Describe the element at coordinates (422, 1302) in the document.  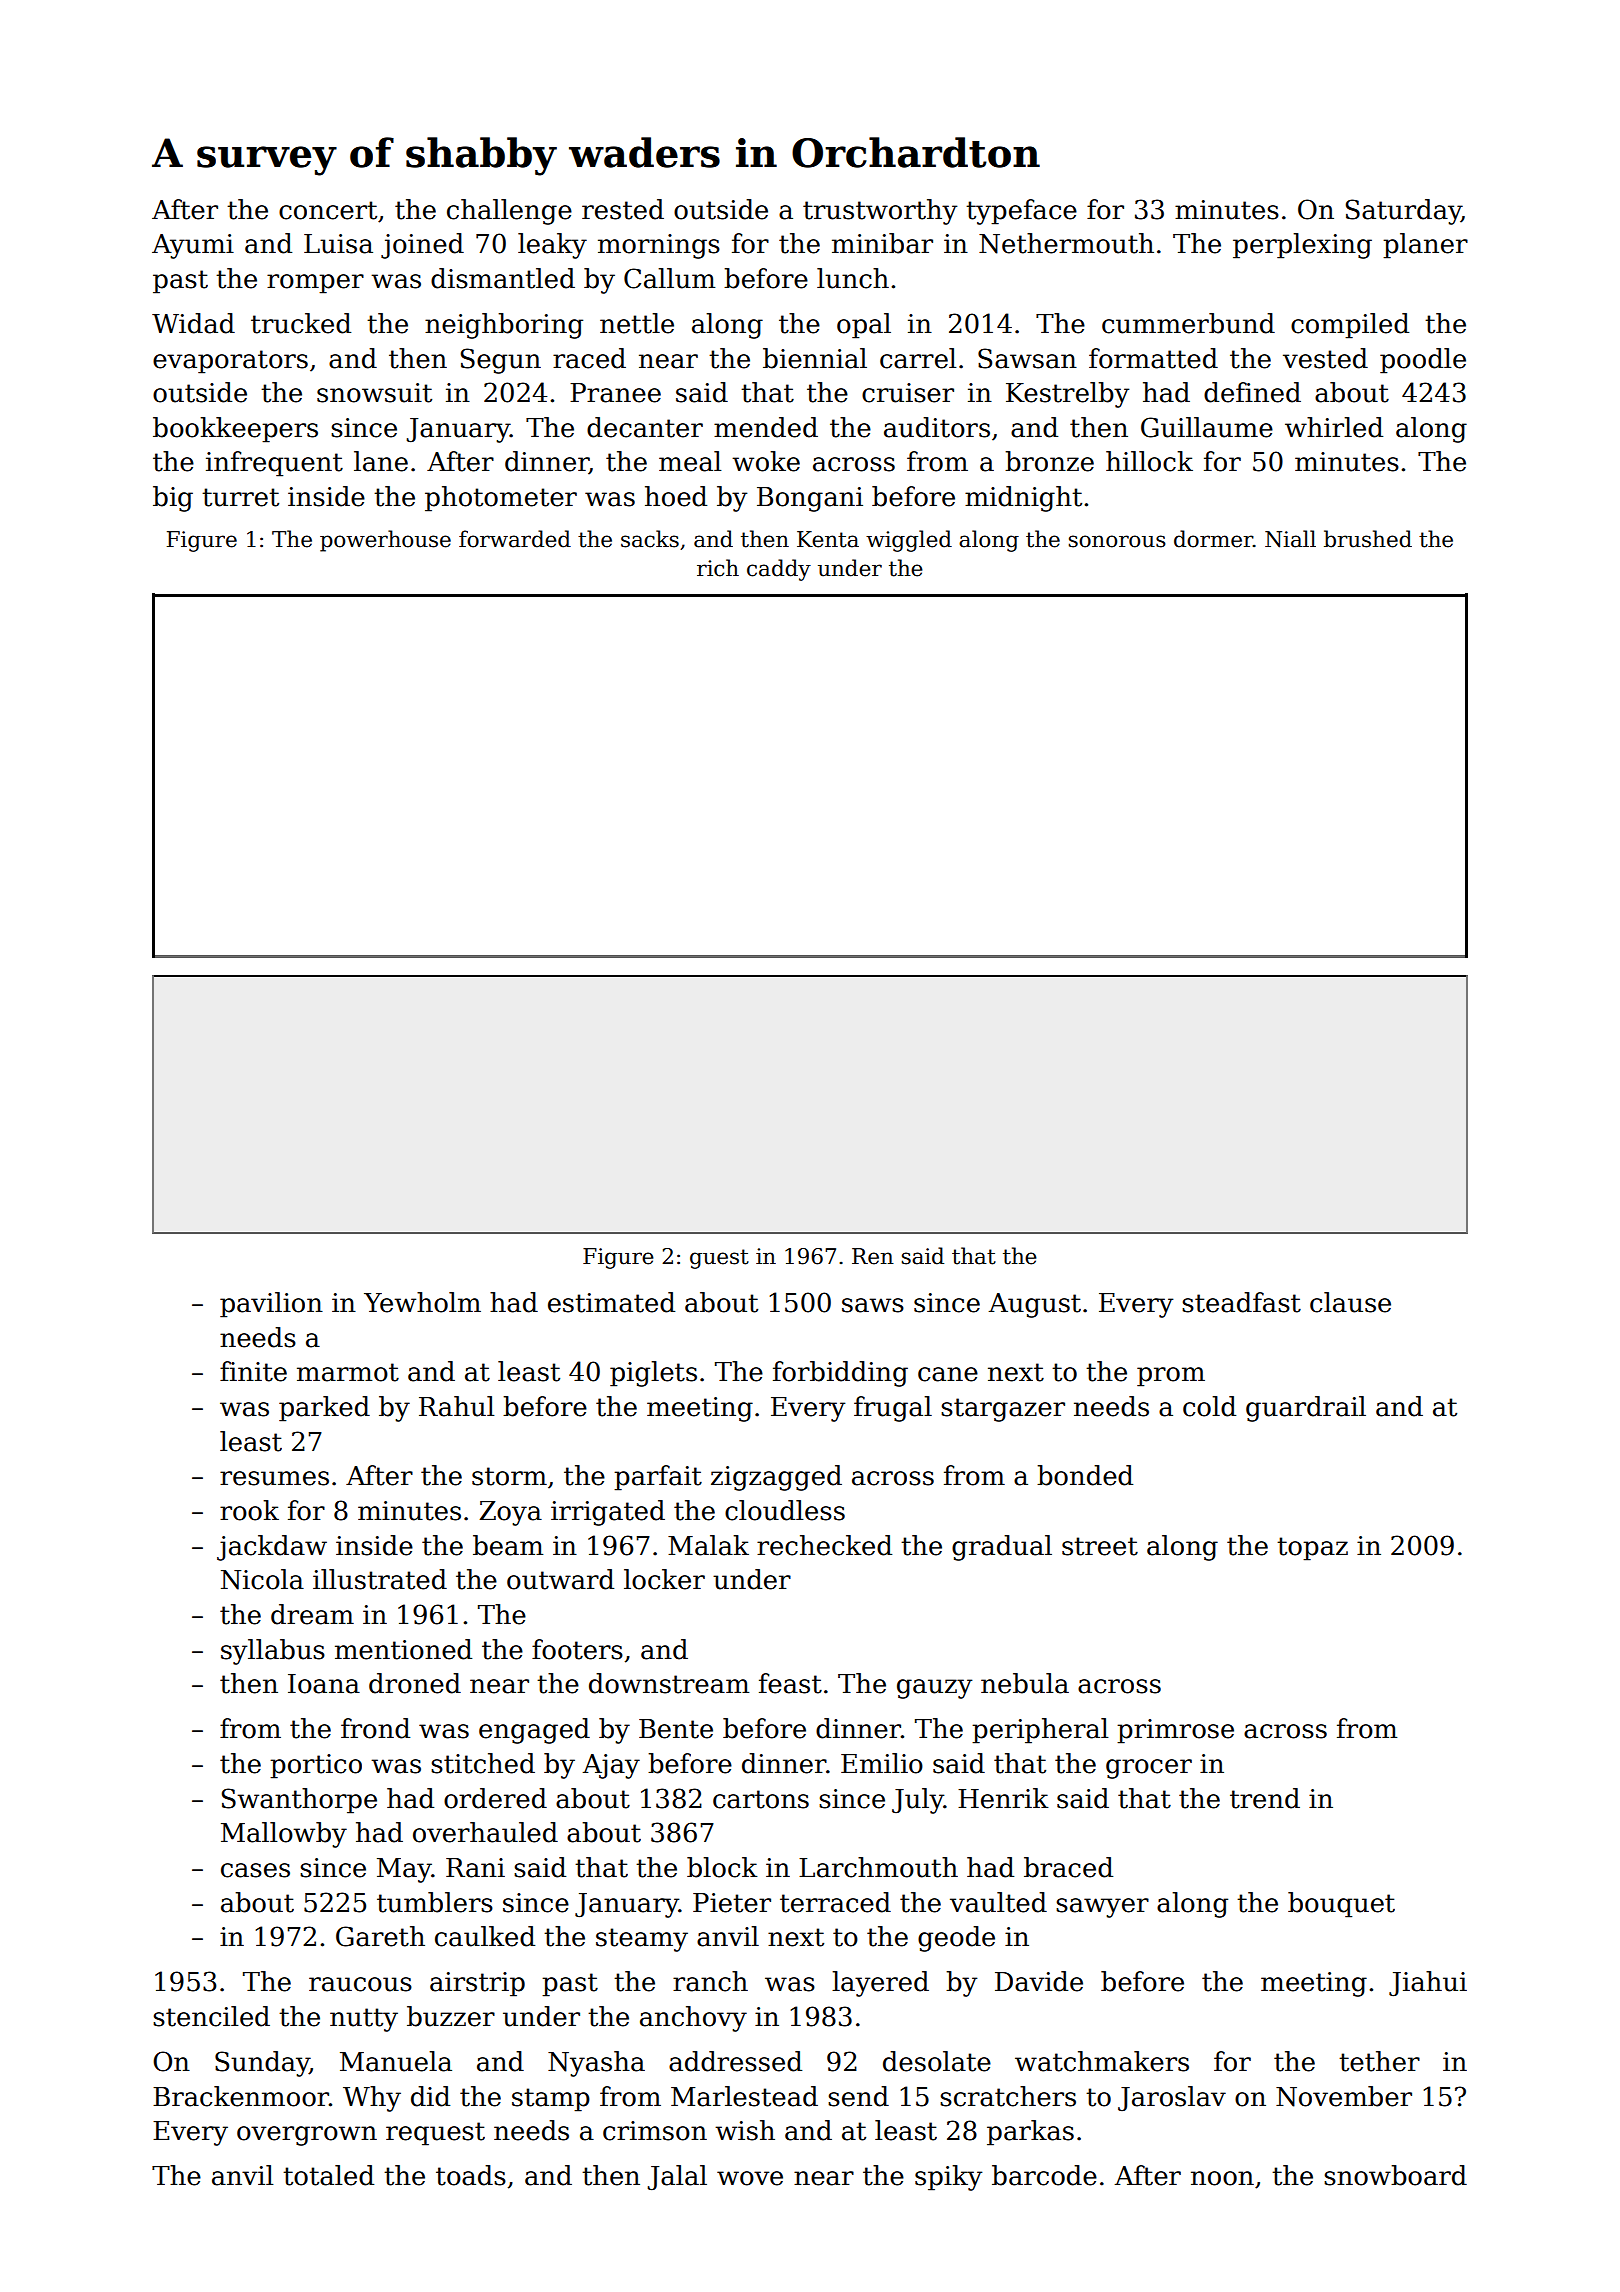
I see `Yewholm` at that location.
